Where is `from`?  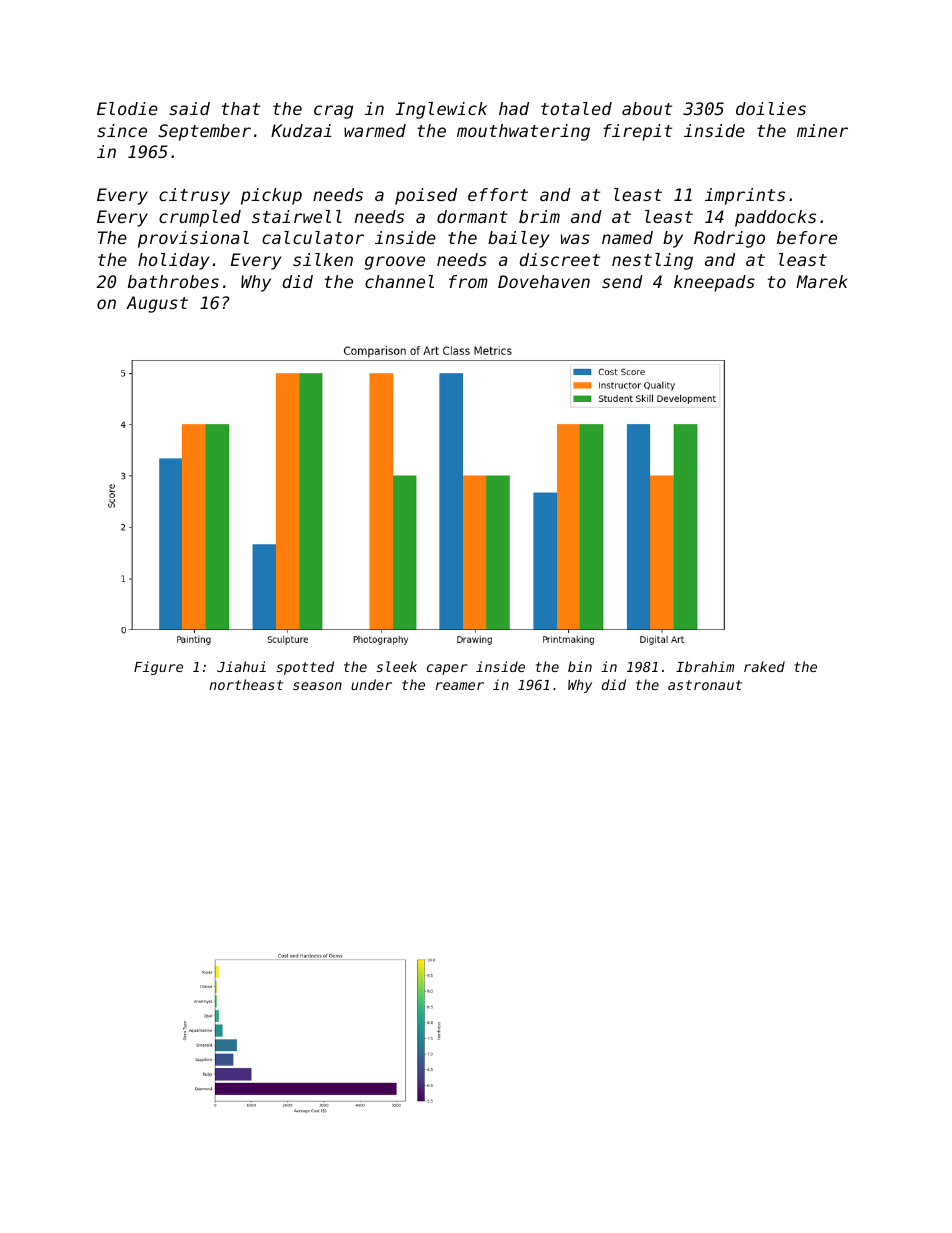 from is located at coordinates (468, 281).
